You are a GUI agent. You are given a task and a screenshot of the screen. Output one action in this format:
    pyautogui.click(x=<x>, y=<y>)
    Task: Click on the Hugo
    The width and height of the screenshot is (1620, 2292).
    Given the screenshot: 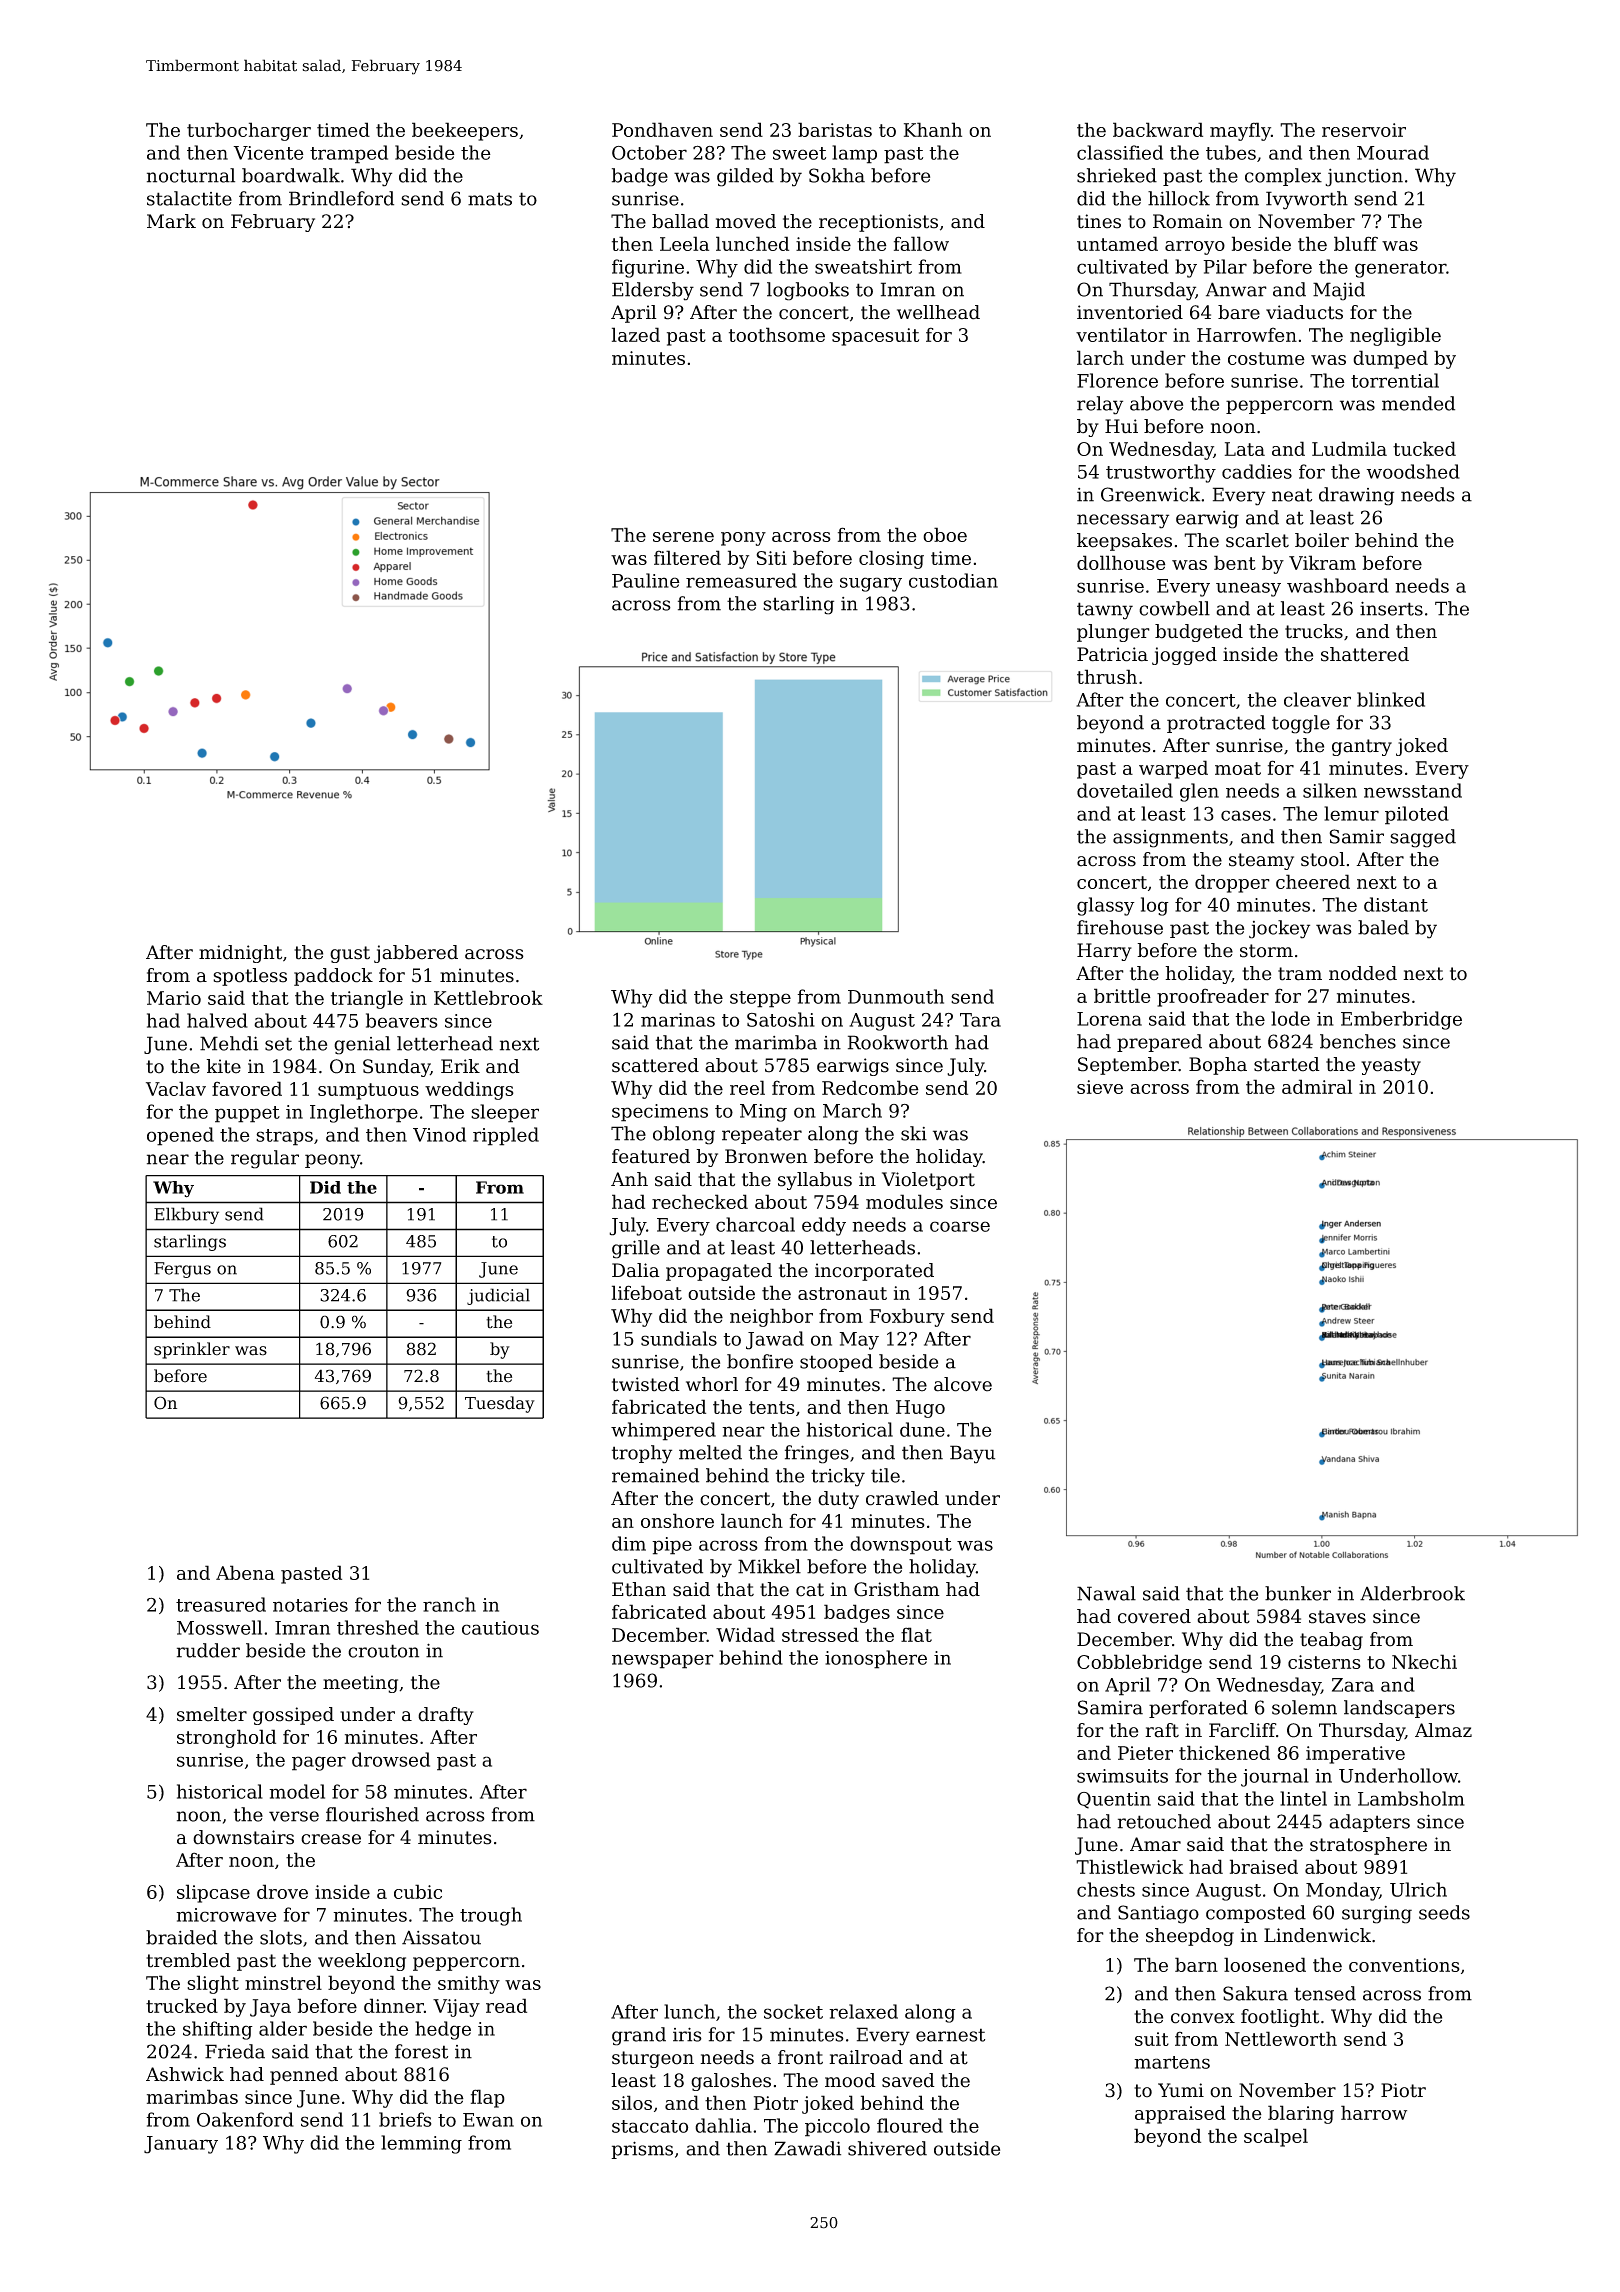 What is the action you would take?
    pyautogui.click(x=920, y=1409)
